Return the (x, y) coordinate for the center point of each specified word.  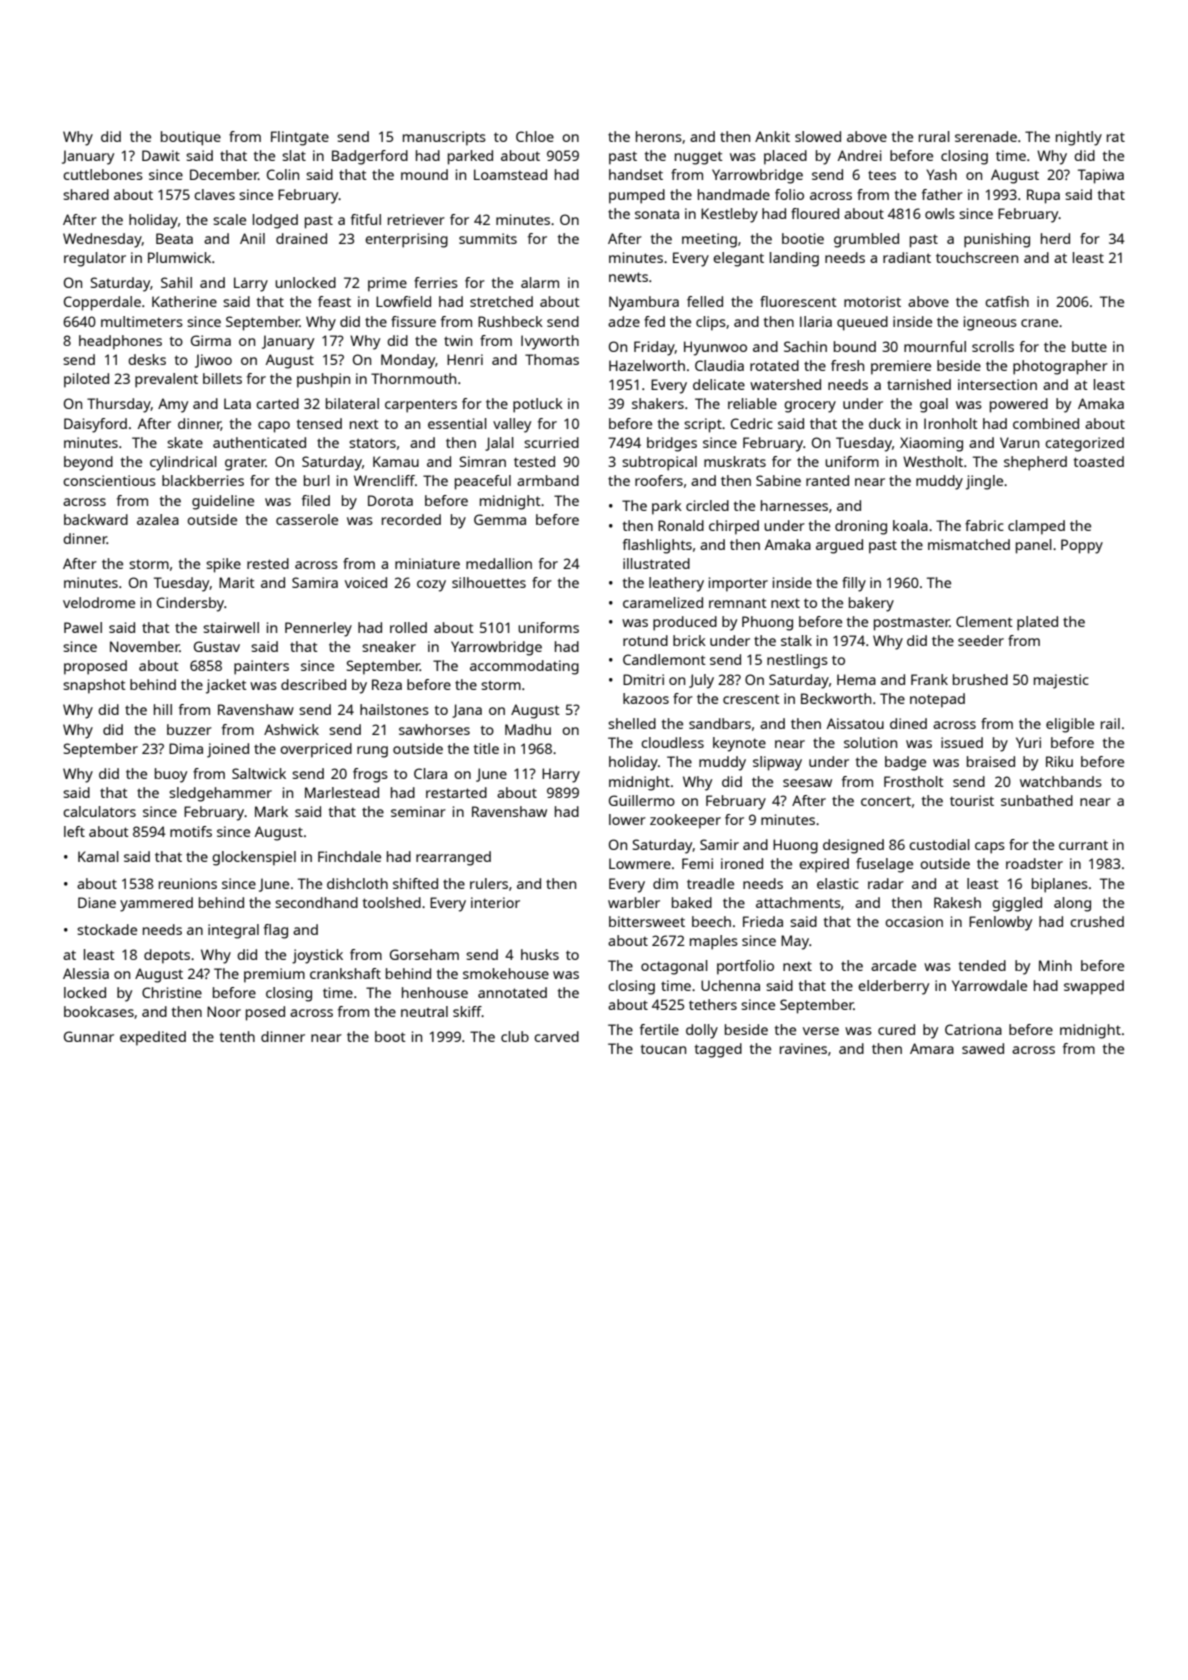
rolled (408, 627)
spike (223, 565)
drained (301, 238)
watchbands (1061, 781)
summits (488, 238)
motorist (872, 301)
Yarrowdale (989, 985)
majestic (1061, 681)
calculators (99, 811)
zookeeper (685, 821)
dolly (702, 1031)
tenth (237, 1036)
